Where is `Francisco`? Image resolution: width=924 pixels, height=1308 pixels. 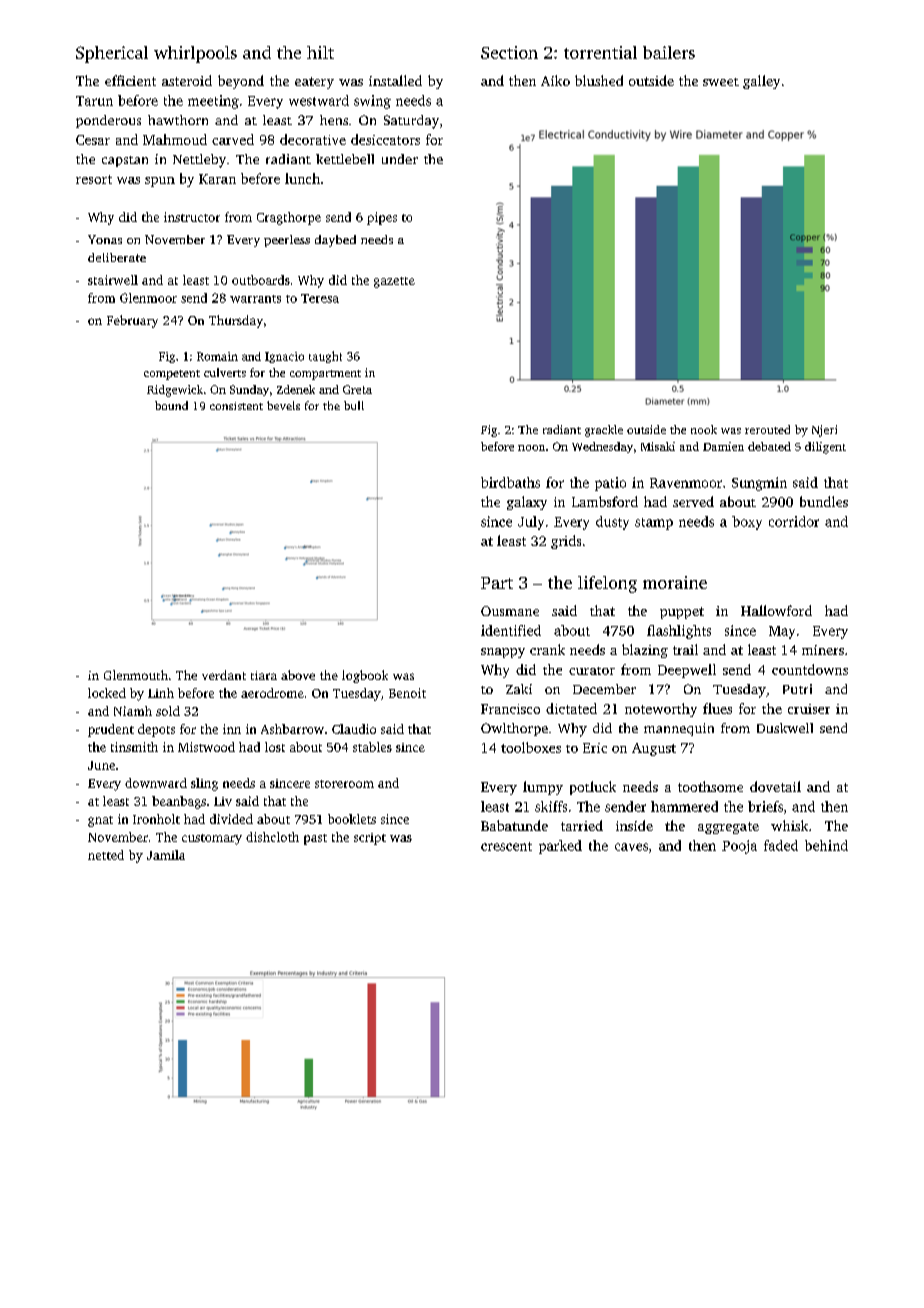 Francisco is located at coordinates (510, 709).
